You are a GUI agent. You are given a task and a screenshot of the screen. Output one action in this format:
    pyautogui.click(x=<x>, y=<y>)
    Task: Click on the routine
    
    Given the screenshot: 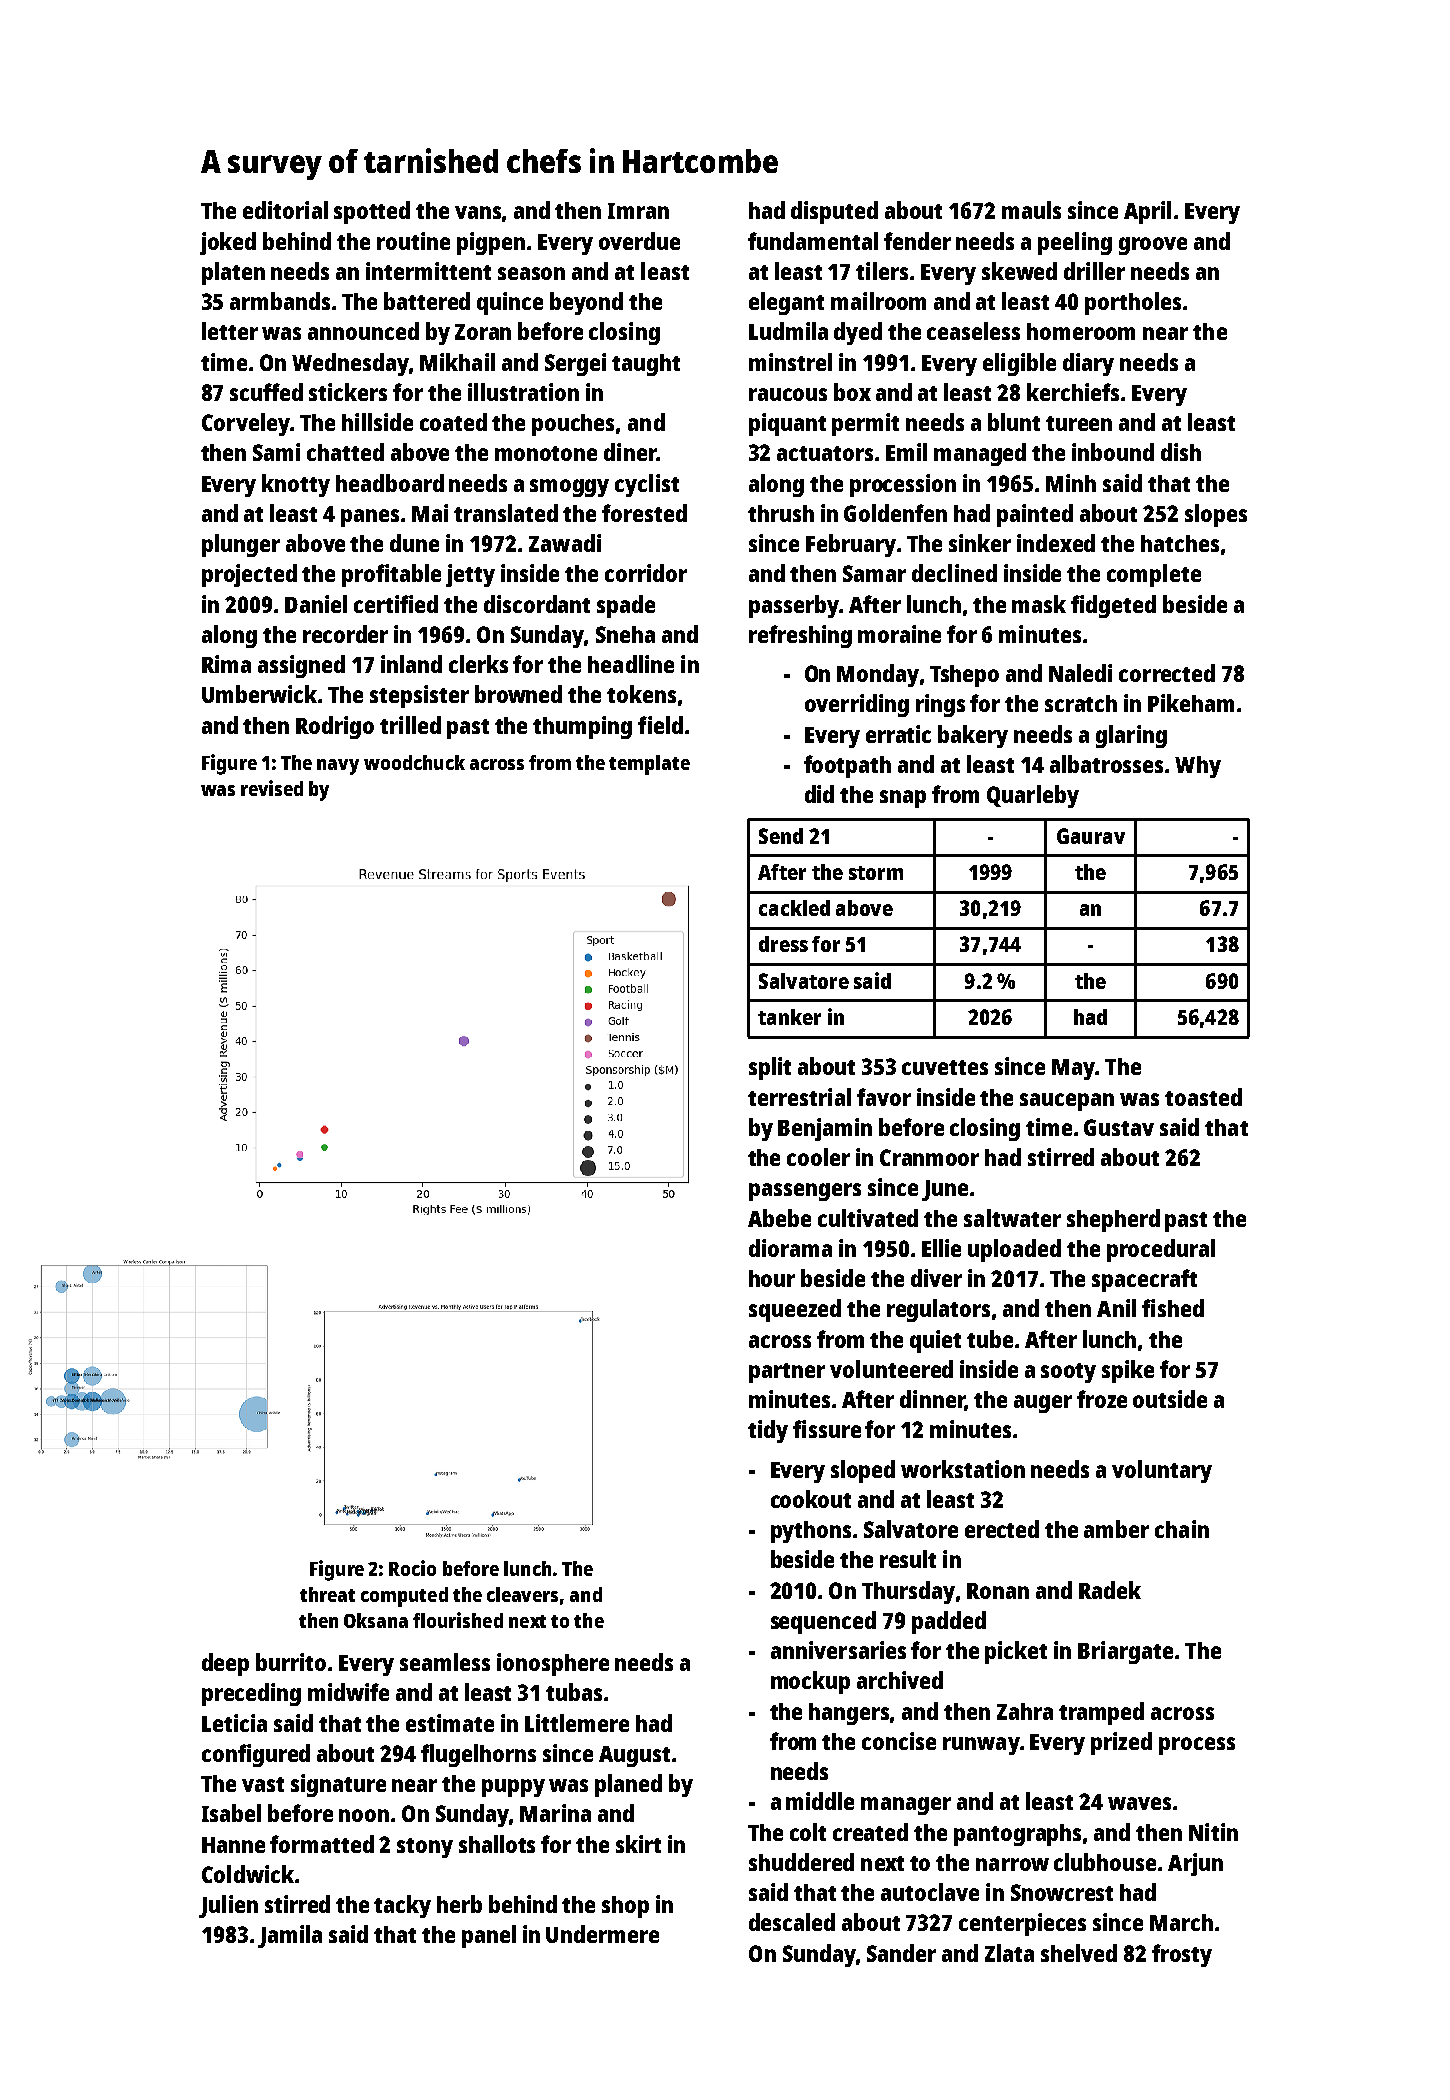 What is the action you would take?
    pyautogui.click(x=413, y=241)
